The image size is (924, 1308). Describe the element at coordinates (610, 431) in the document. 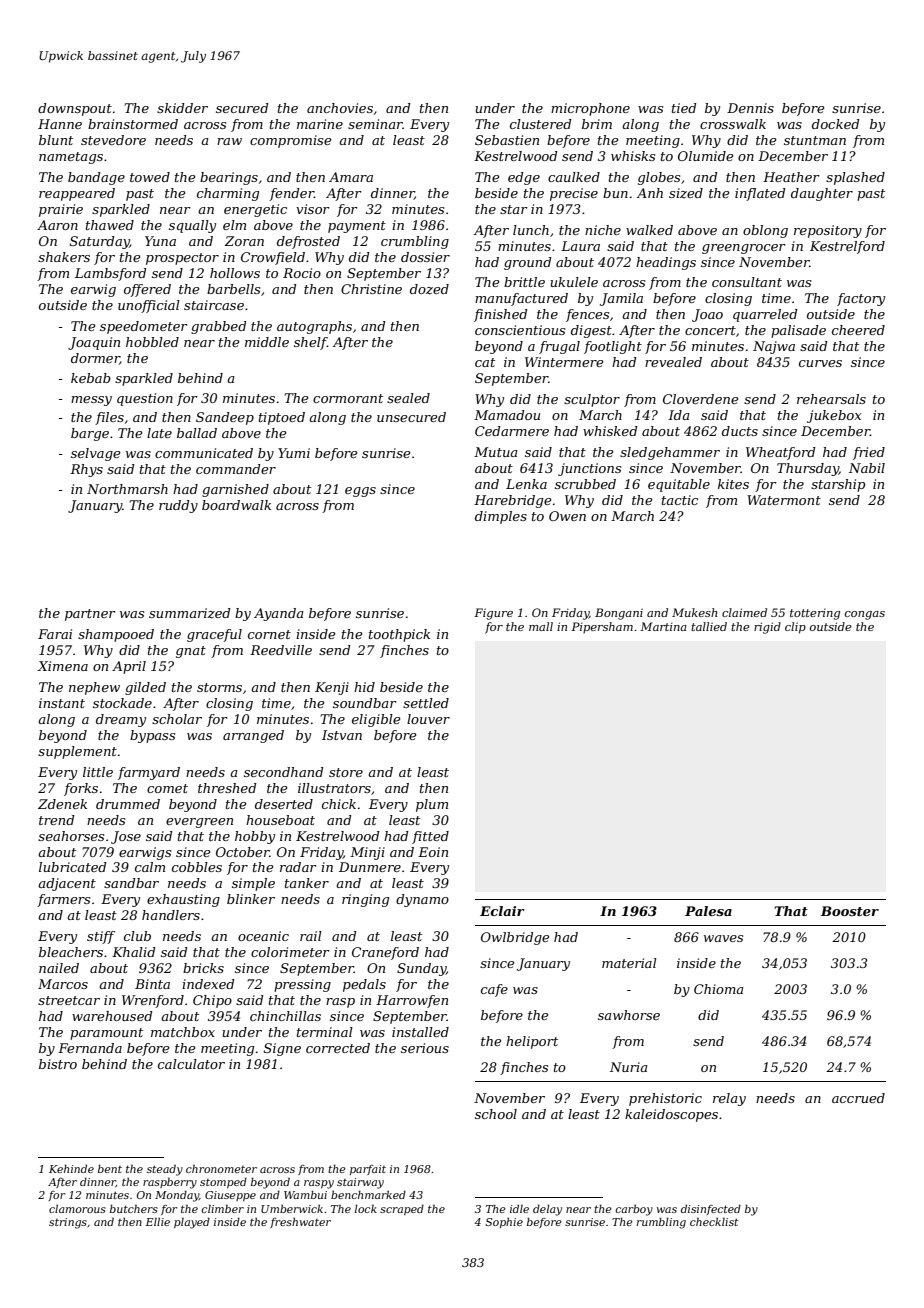

I see `whisked` at that location.
